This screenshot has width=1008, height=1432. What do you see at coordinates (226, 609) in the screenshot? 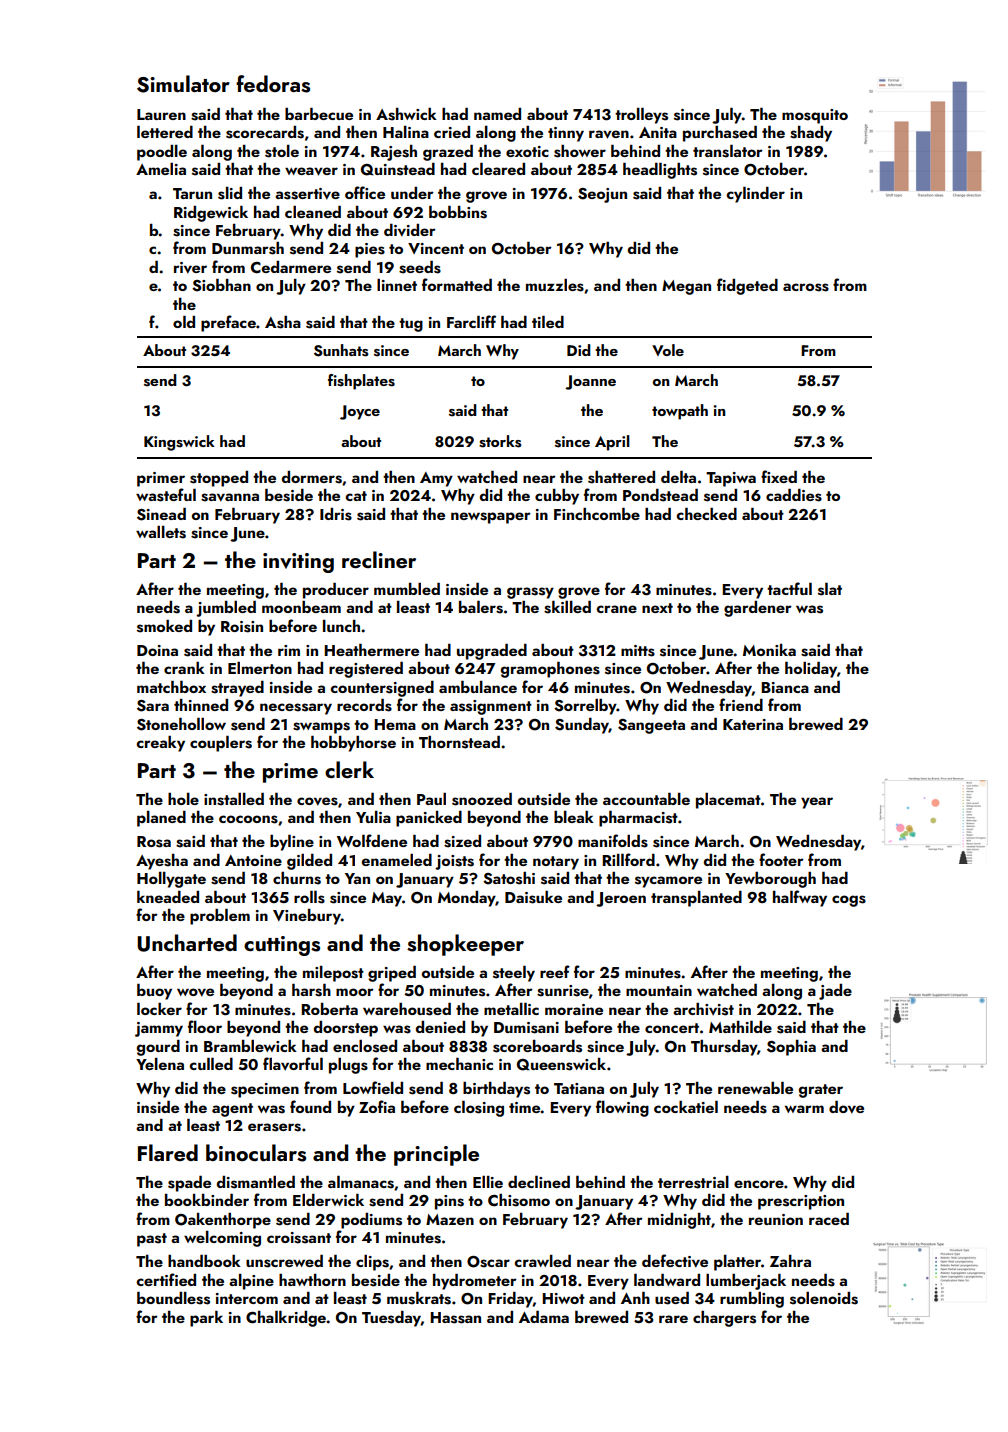
I see `jumbled` at bounding box center [226, 609].
